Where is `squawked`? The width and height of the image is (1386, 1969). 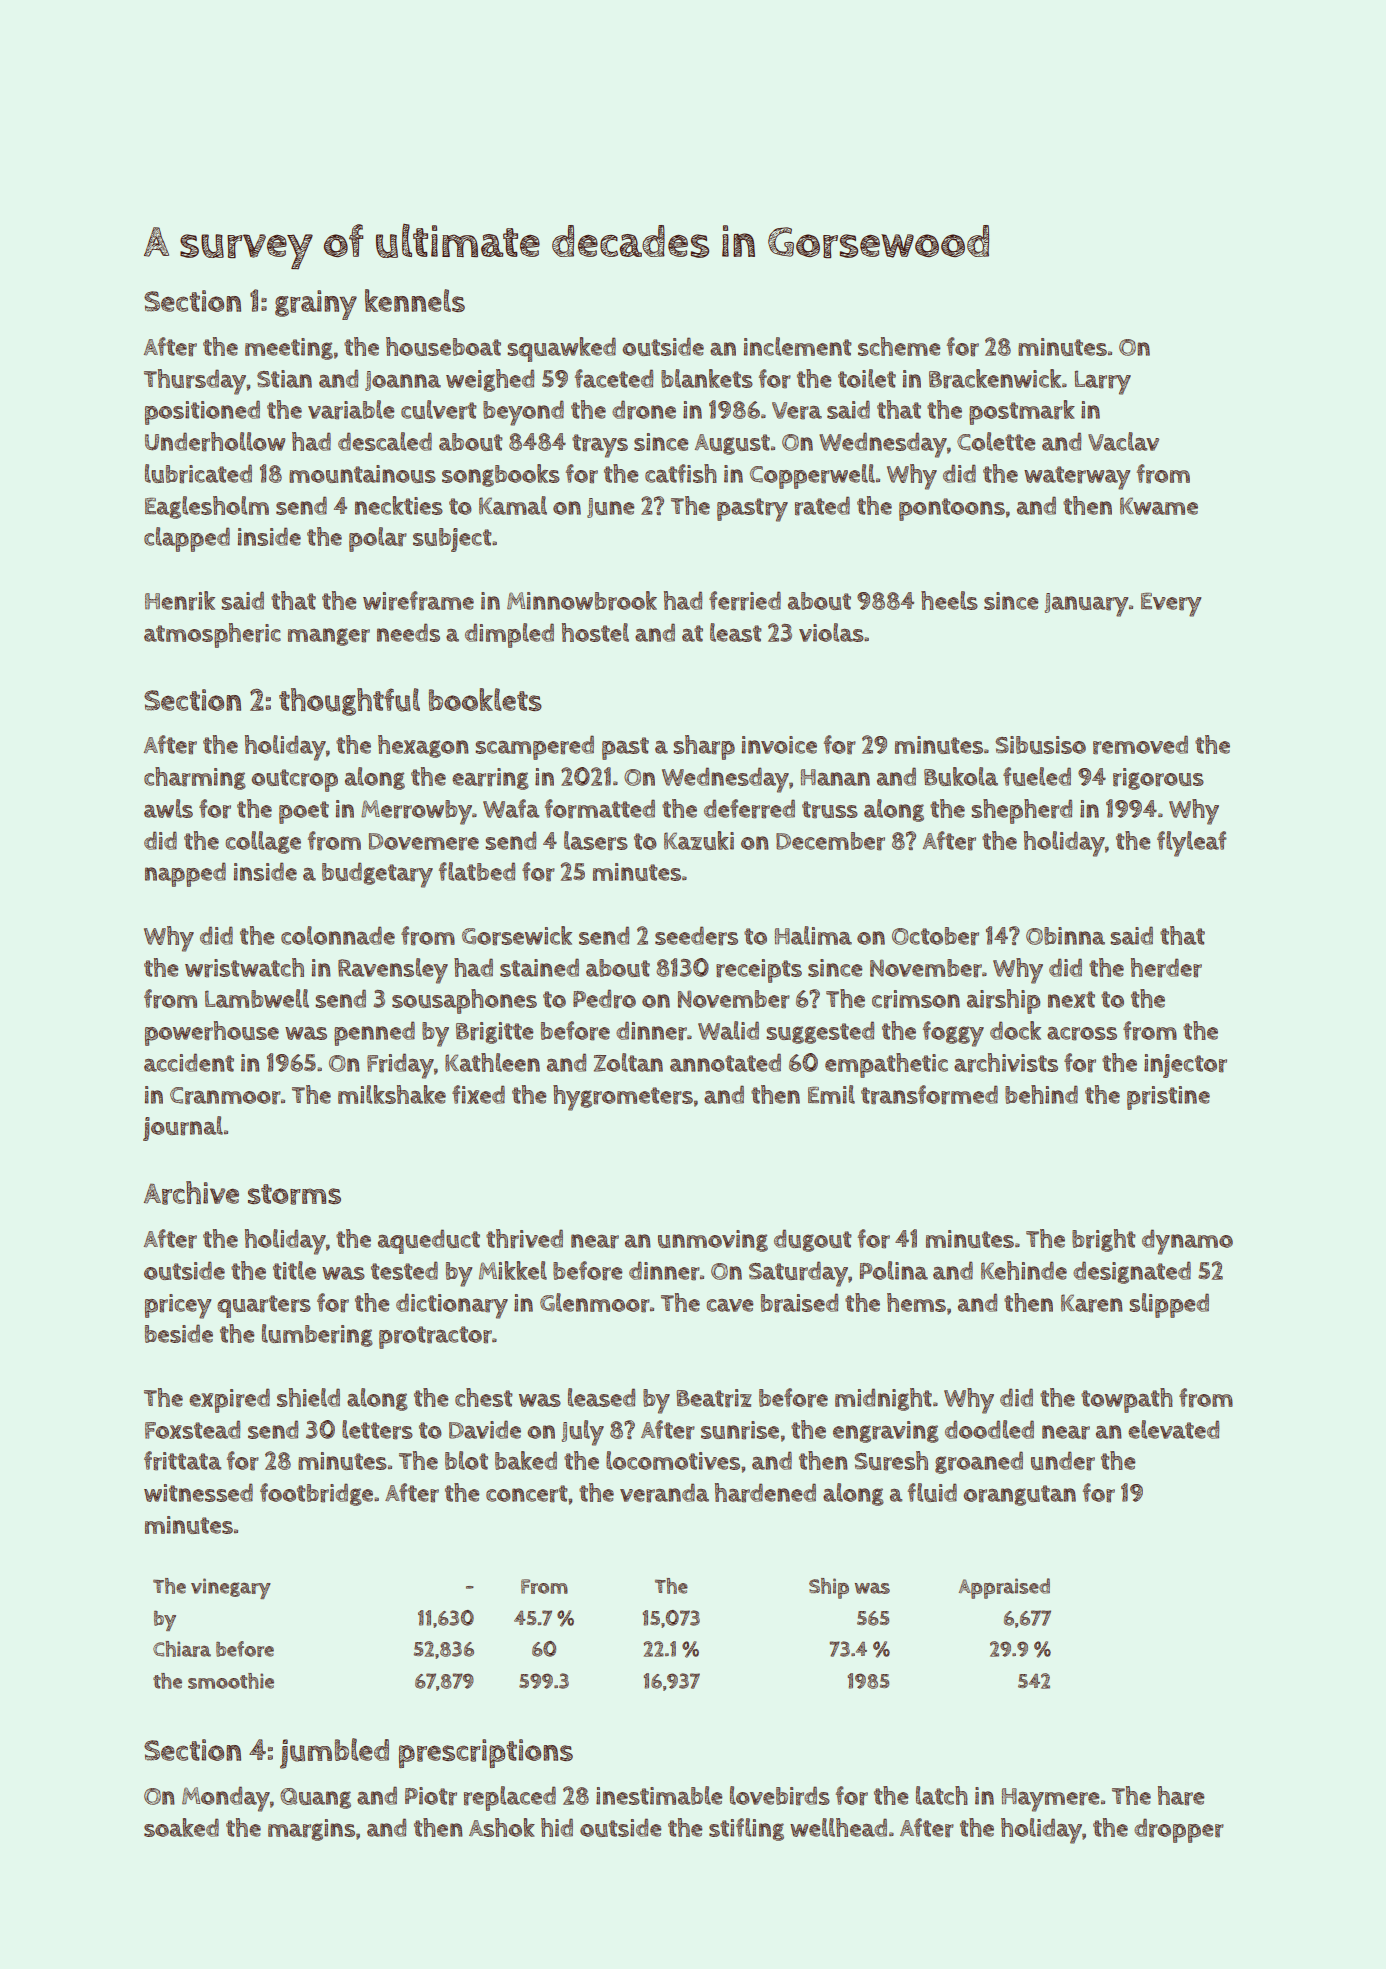
squawked is located at coordinates (561, 349).
